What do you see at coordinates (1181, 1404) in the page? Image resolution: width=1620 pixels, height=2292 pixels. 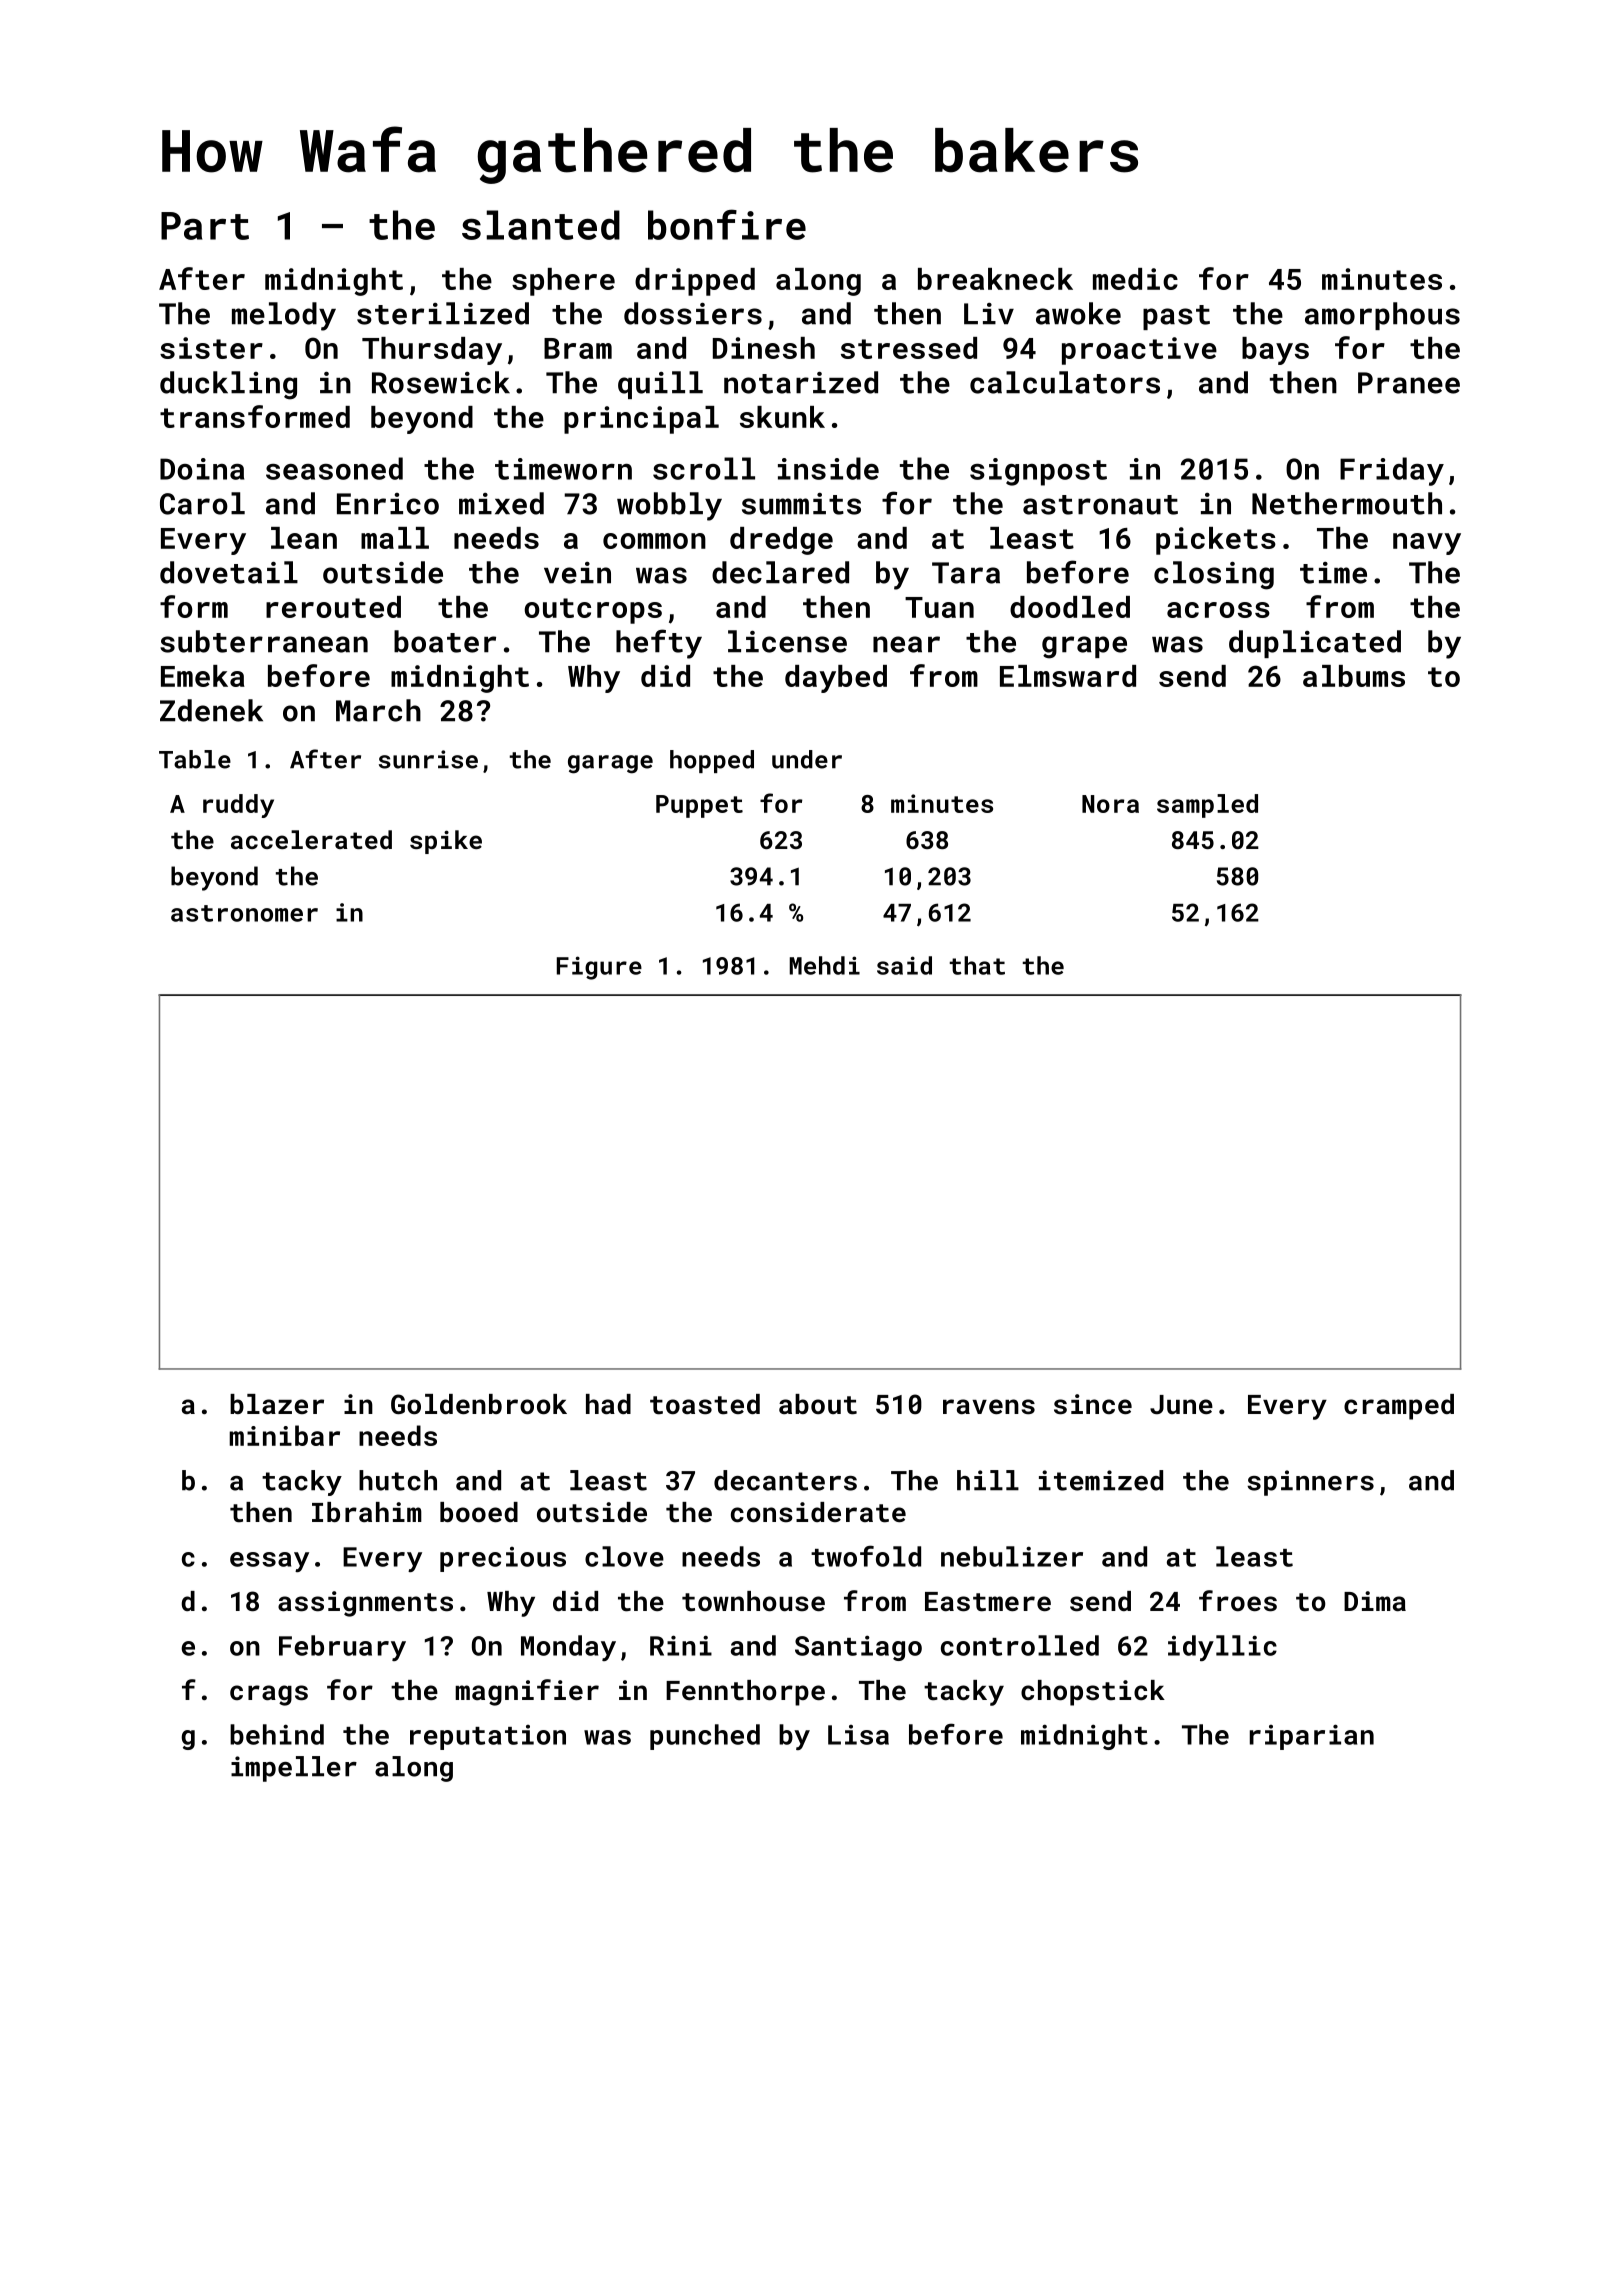 I see `June` at bounding box center [1181, 1404].
